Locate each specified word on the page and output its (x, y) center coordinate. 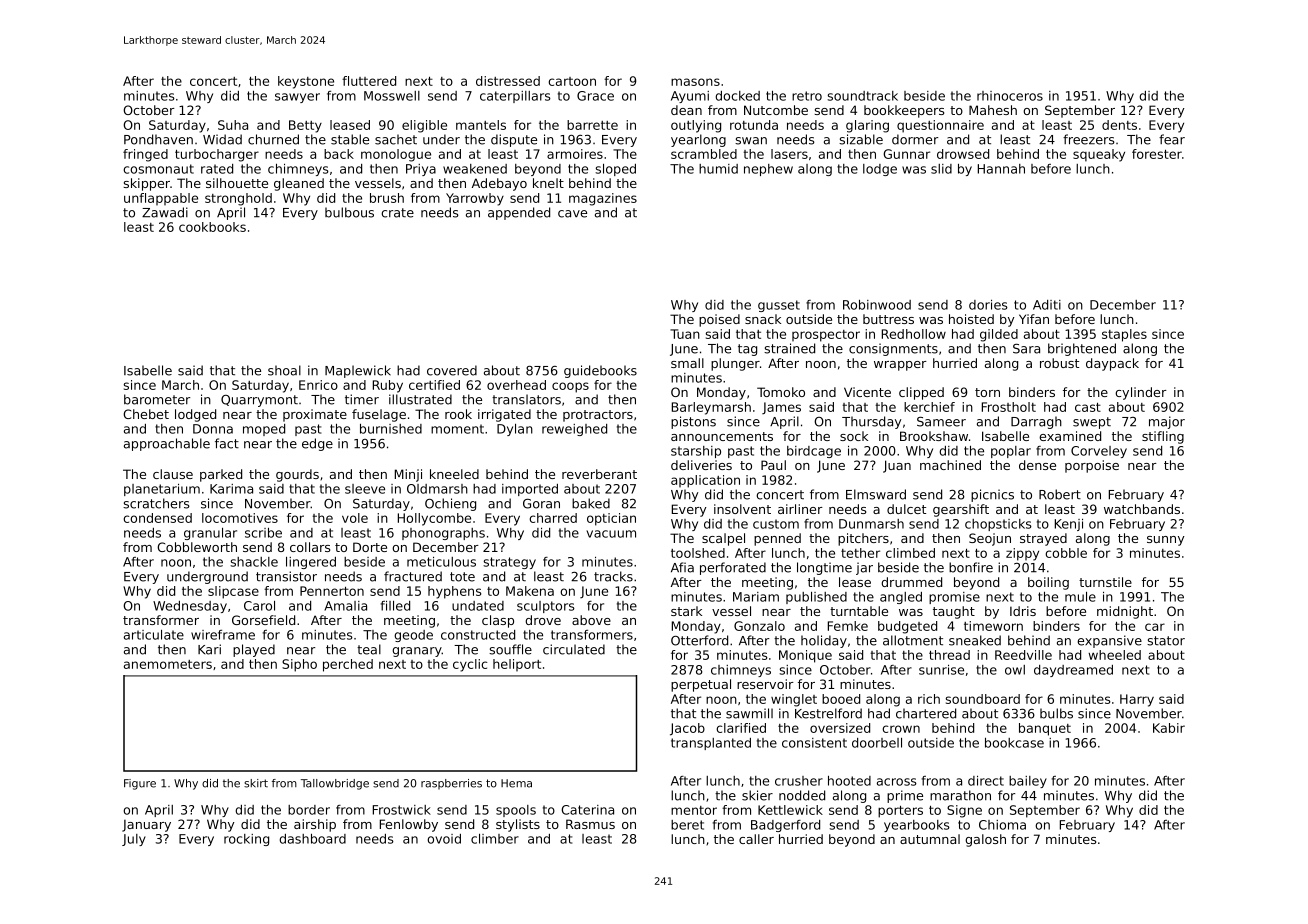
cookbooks (212, 227)
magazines (603, 199)
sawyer (297, 98)
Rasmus (590, 824)
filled (395, 606)
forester (1157, 154)
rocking (246, 840)
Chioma (1002, 825)
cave (572, 214)
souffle (510, 649)
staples (1124, 335)
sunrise (941, 670)
